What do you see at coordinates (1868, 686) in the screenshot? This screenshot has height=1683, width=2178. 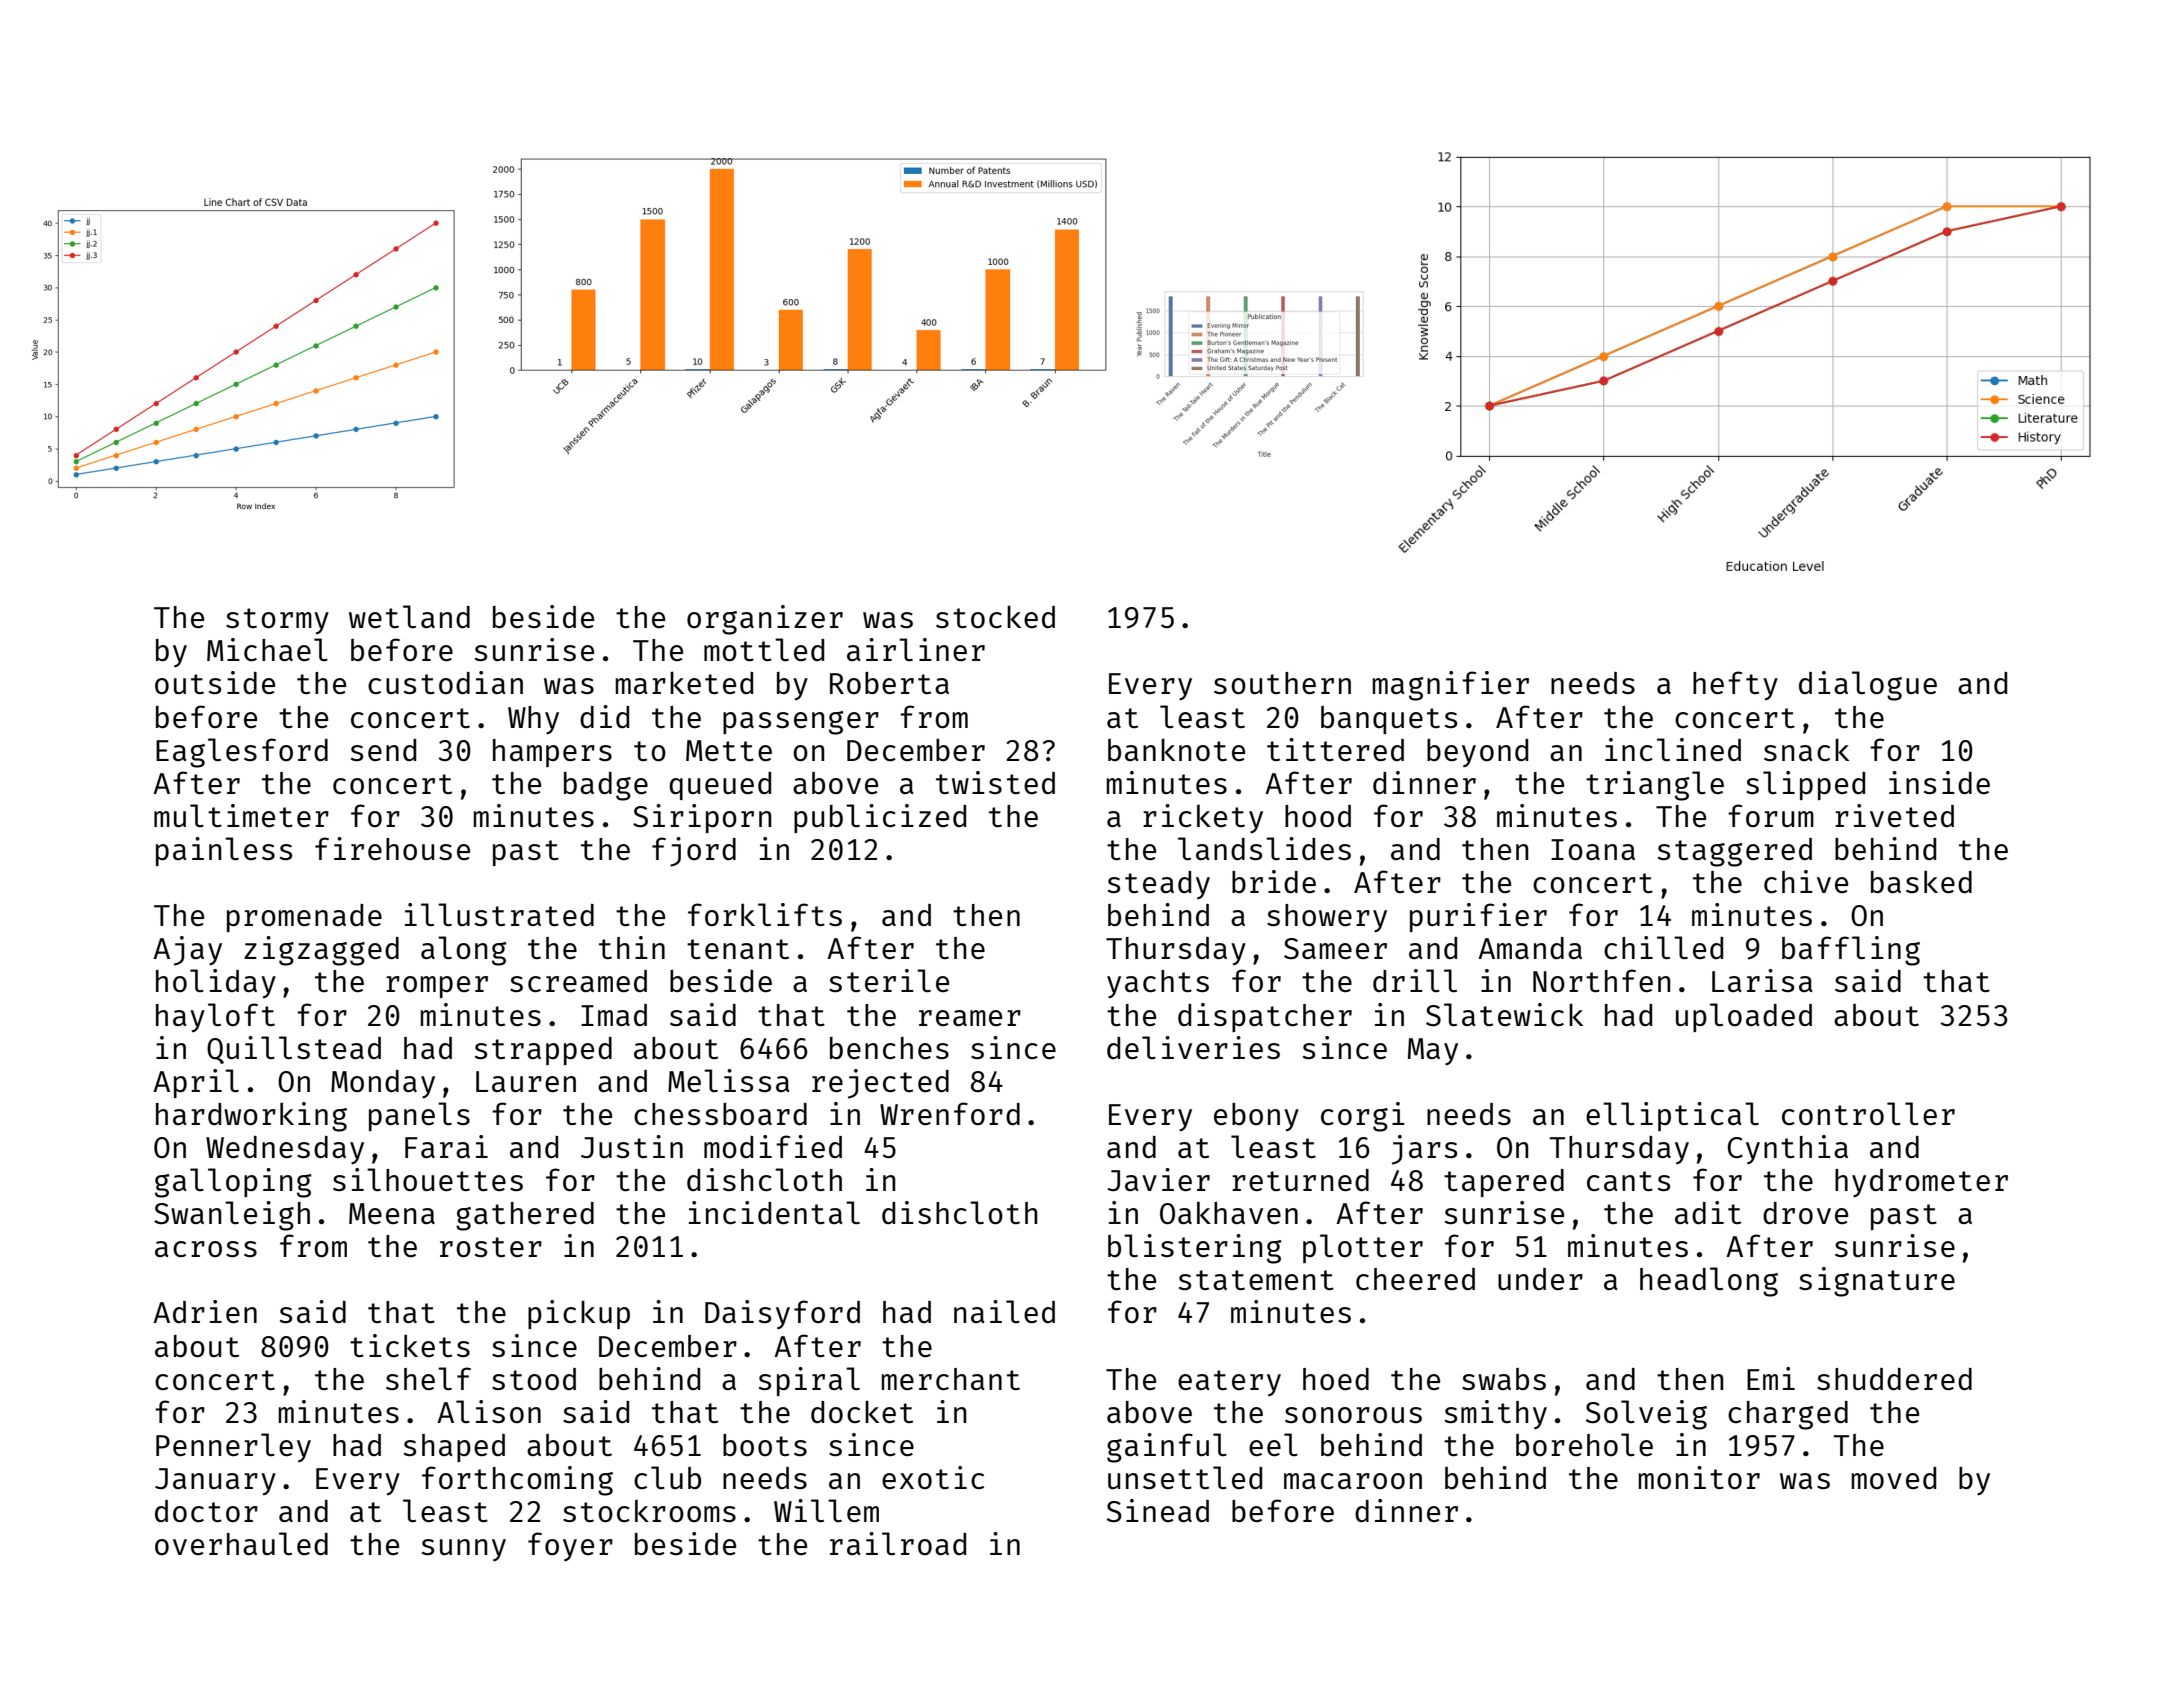 I see `dialogue` at bounding box center [1868, 686].
